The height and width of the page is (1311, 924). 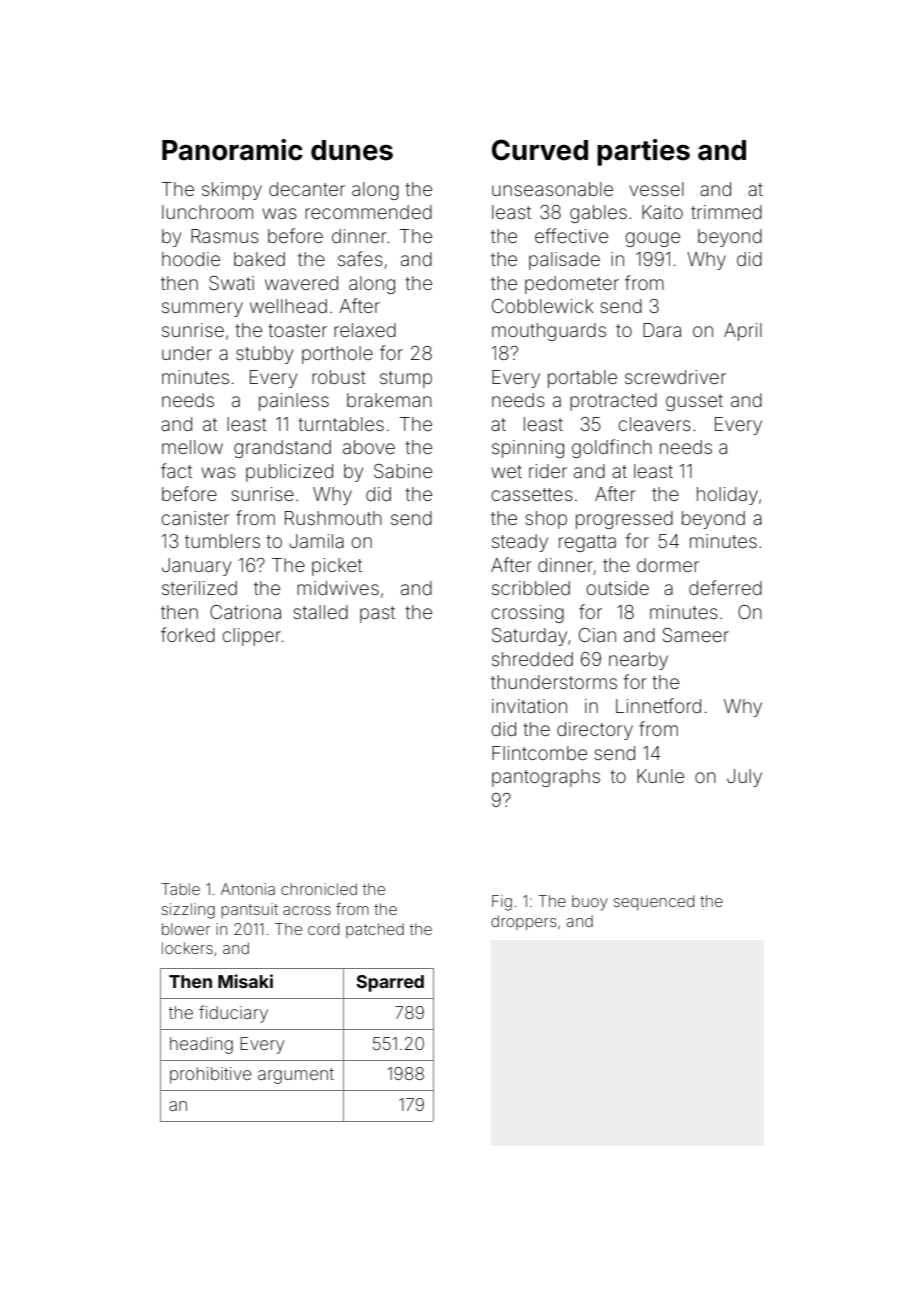 What do you see at coordinates (259, 259) in the page?
I see `baked` at bounding box center [259, 259].
